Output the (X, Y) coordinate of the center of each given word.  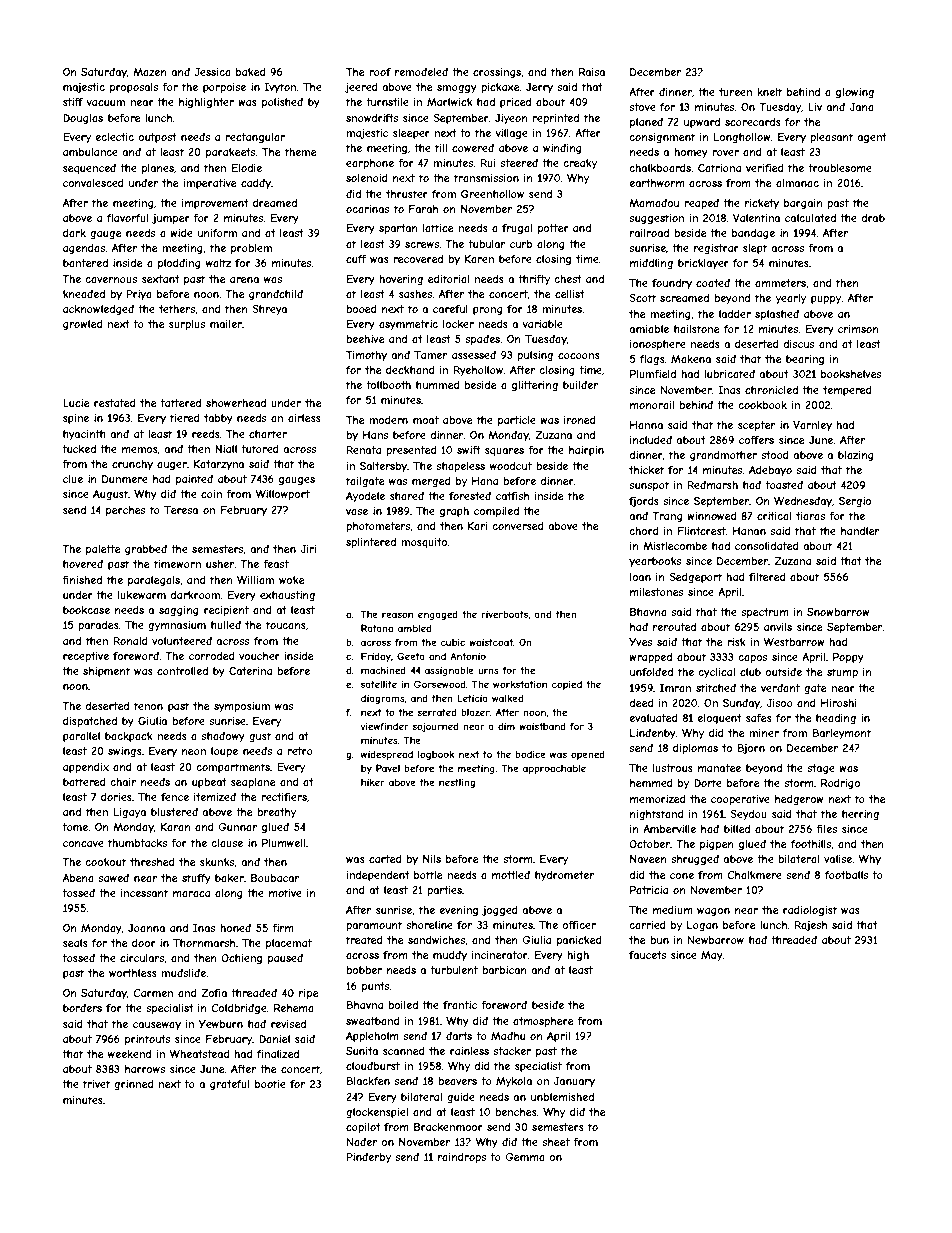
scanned (404, 1051)
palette (103, 550)
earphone (370, 164)
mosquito (425, 543)
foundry (672, 284)
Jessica (212, 72)
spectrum (765, 613)
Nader (362, 1142)
